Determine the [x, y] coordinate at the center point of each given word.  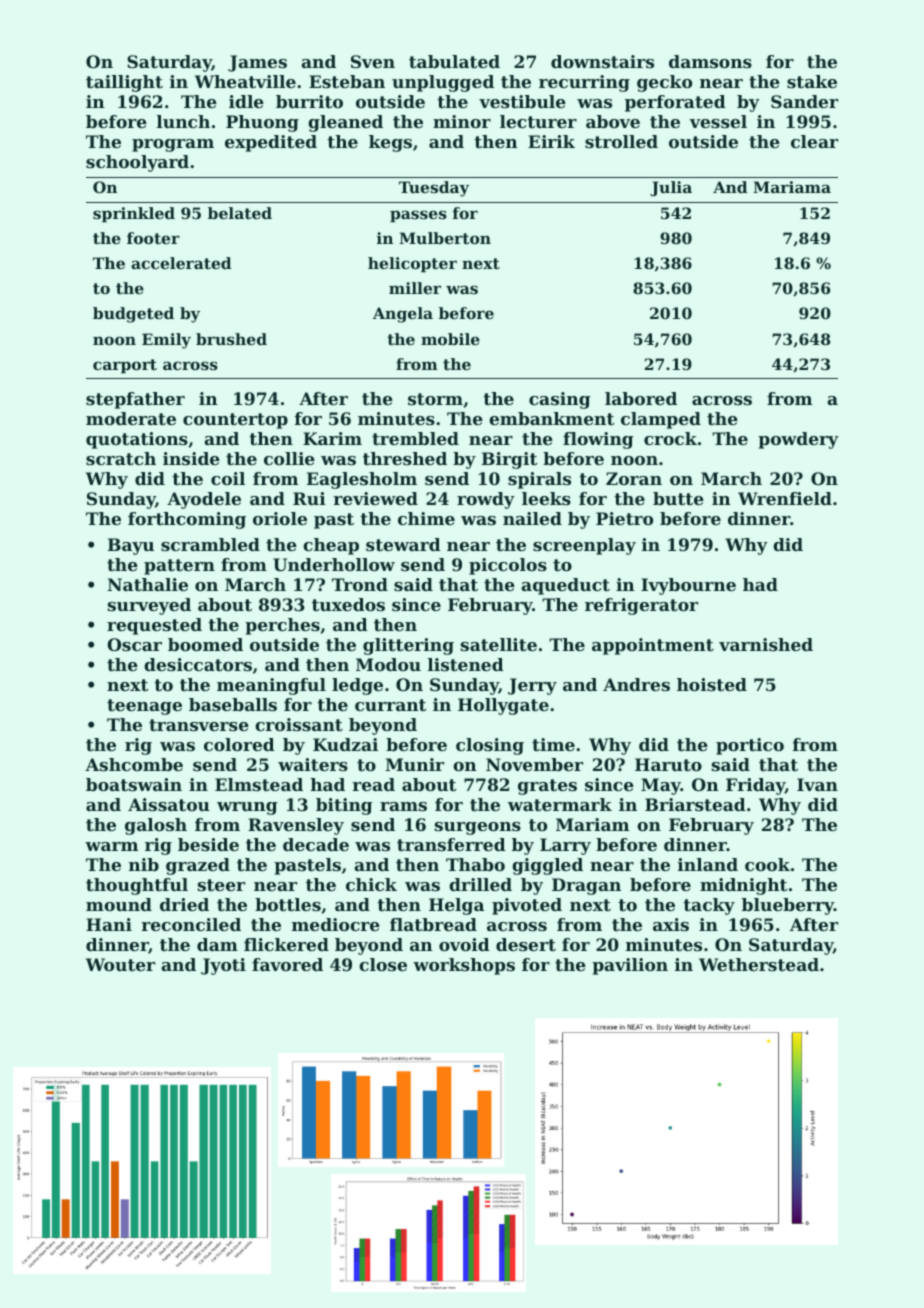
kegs [390, 143]
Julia [671, 188]
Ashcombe [134, 764]
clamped [661, 420]
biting [344, 806]
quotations [137, 440]
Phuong [262, 123]
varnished [766, 644]
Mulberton [445, 238]
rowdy [486, 500]
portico [750, 746]
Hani [109, 924]
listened [466, 664]
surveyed [149, 606]
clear [814, 141]
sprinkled [134, 214]
